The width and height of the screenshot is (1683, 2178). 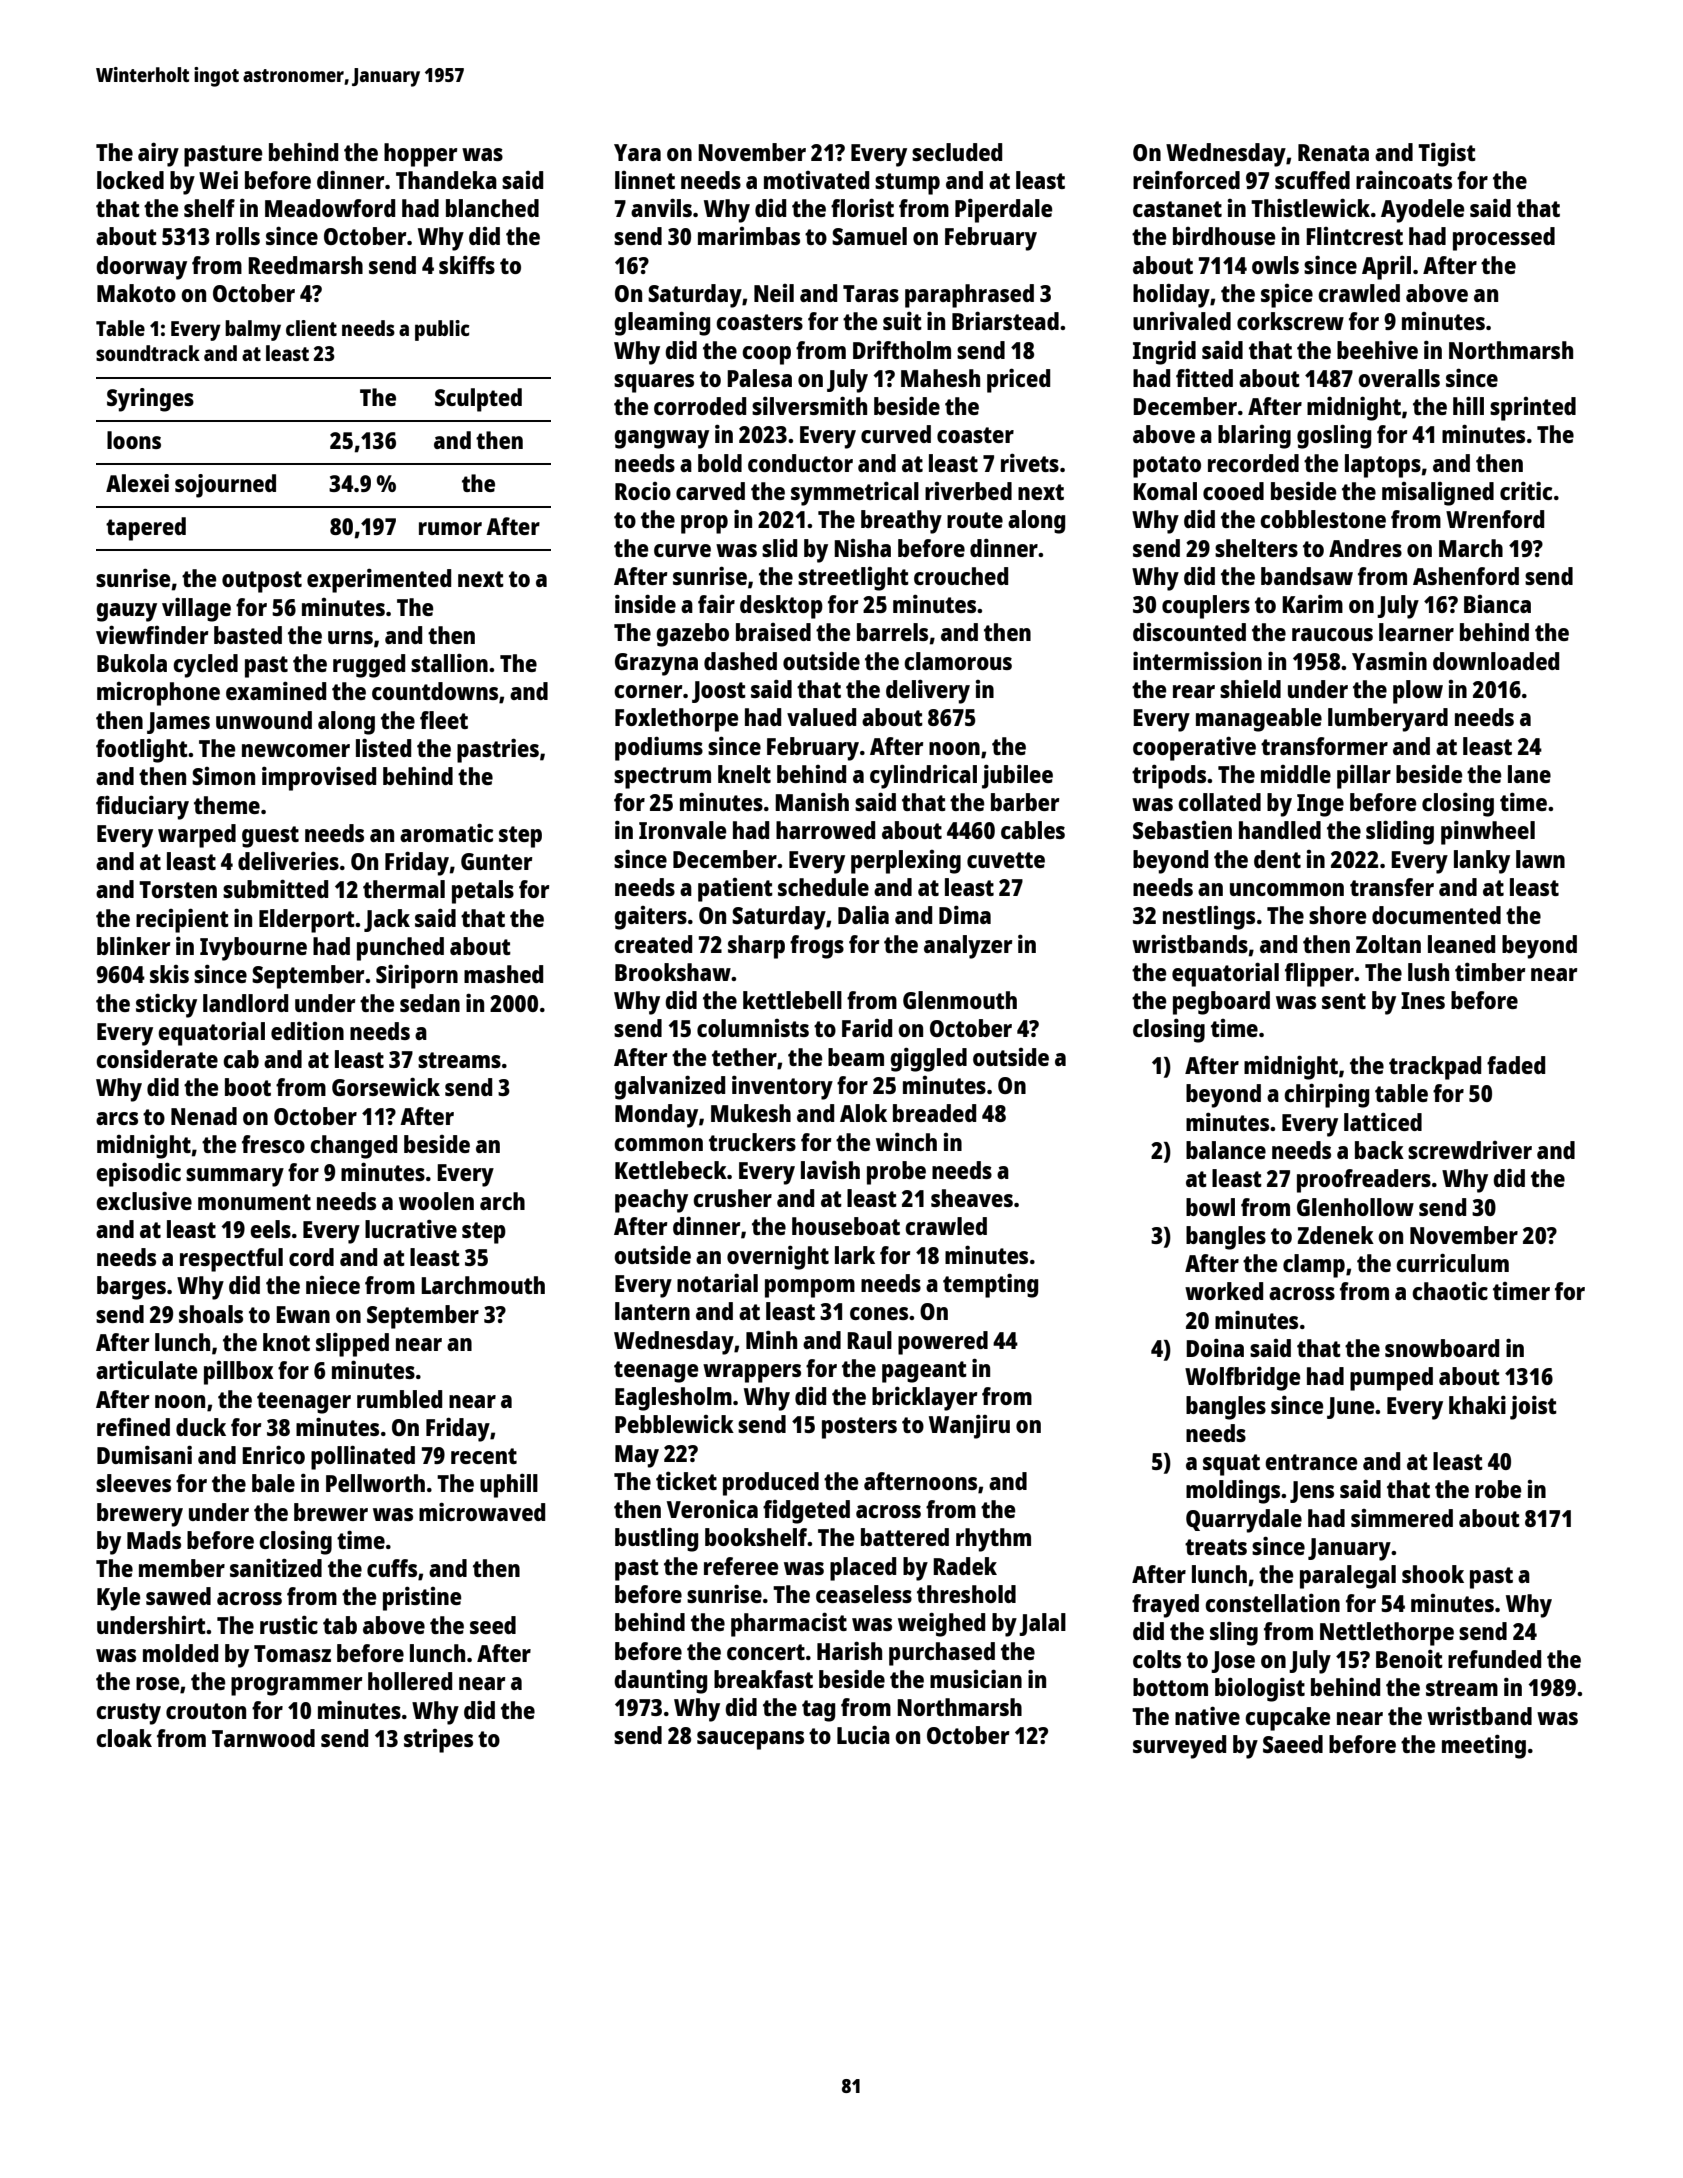 I want to click on castanet, so click(x=1177, y=209).
